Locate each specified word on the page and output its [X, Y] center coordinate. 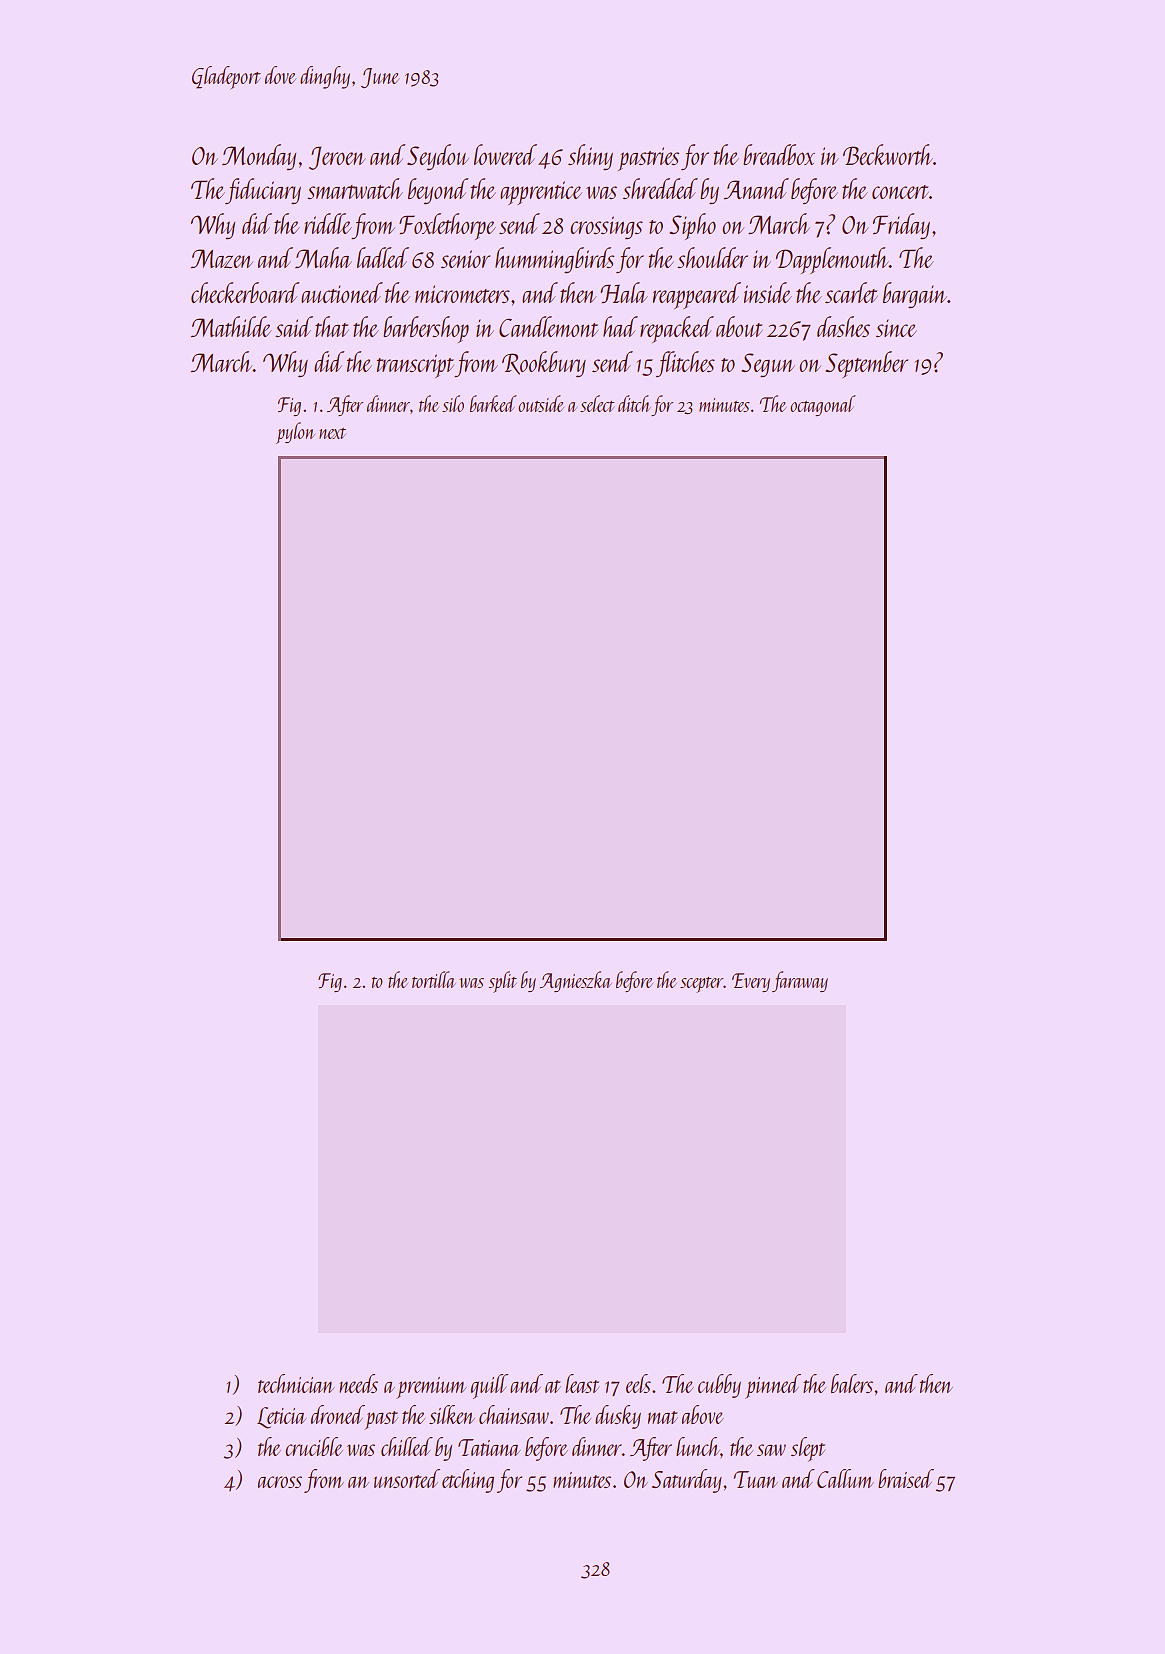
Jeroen [337, 158]
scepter [701, 985]
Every [751, 982]
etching [468, 1481]
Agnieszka [576, 981]
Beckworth [888, 154]
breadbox [779, 154]
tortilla [434, 979]
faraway [800, 981]
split [503, 982]
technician [296, 1383]
